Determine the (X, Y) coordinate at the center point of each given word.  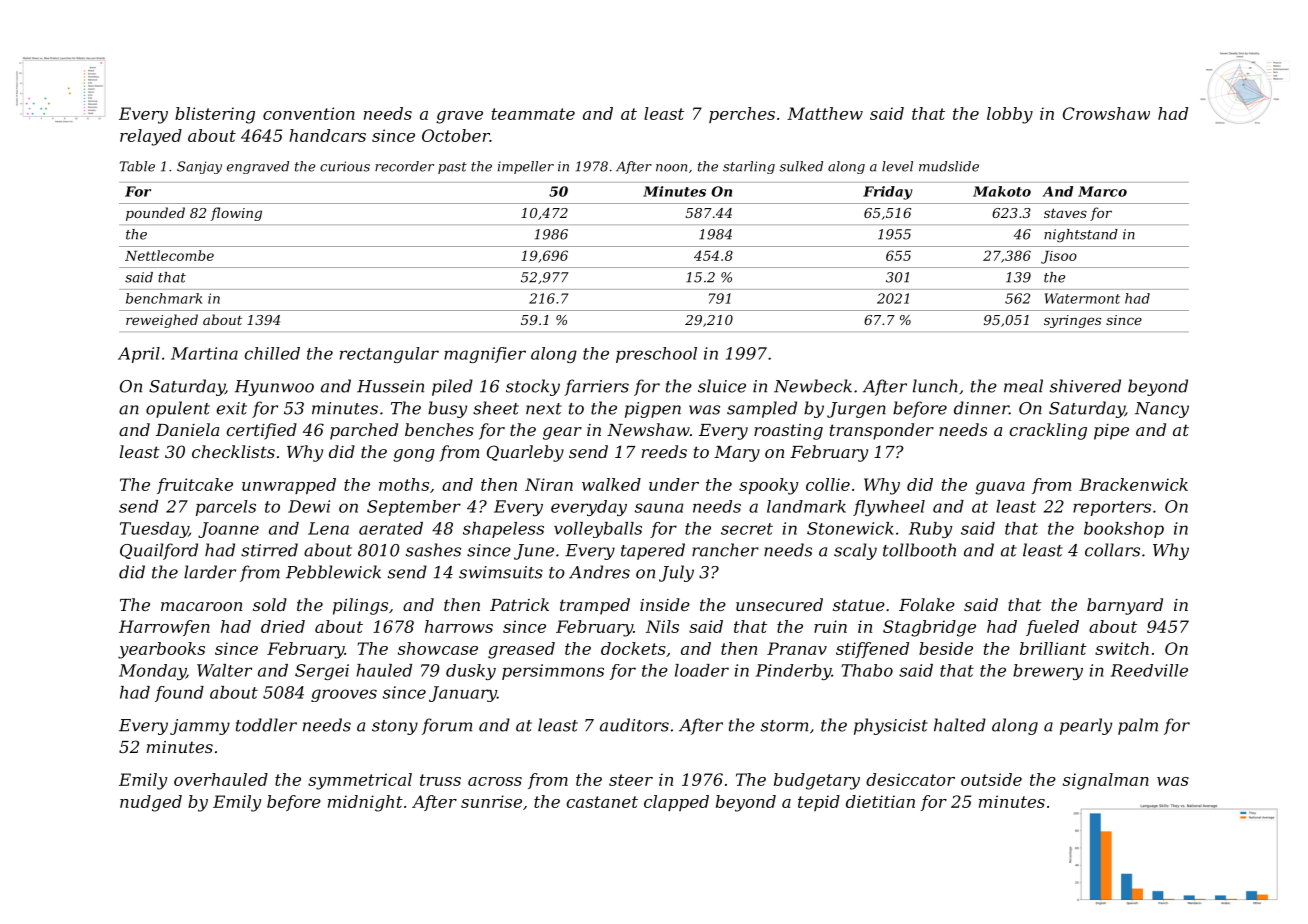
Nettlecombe (169, 255)
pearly (1086, 726)
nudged (151, 803)
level (897, 166)
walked (611, 484)
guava (1000, 488)
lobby (1010, 115)
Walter (224, 670)
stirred (269, 550)
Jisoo (1059, 257)
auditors (634, 725)
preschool (656, 355)
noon (671, 168)
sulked (801, 166)
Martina (204, 353)
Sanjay (199, 167)
